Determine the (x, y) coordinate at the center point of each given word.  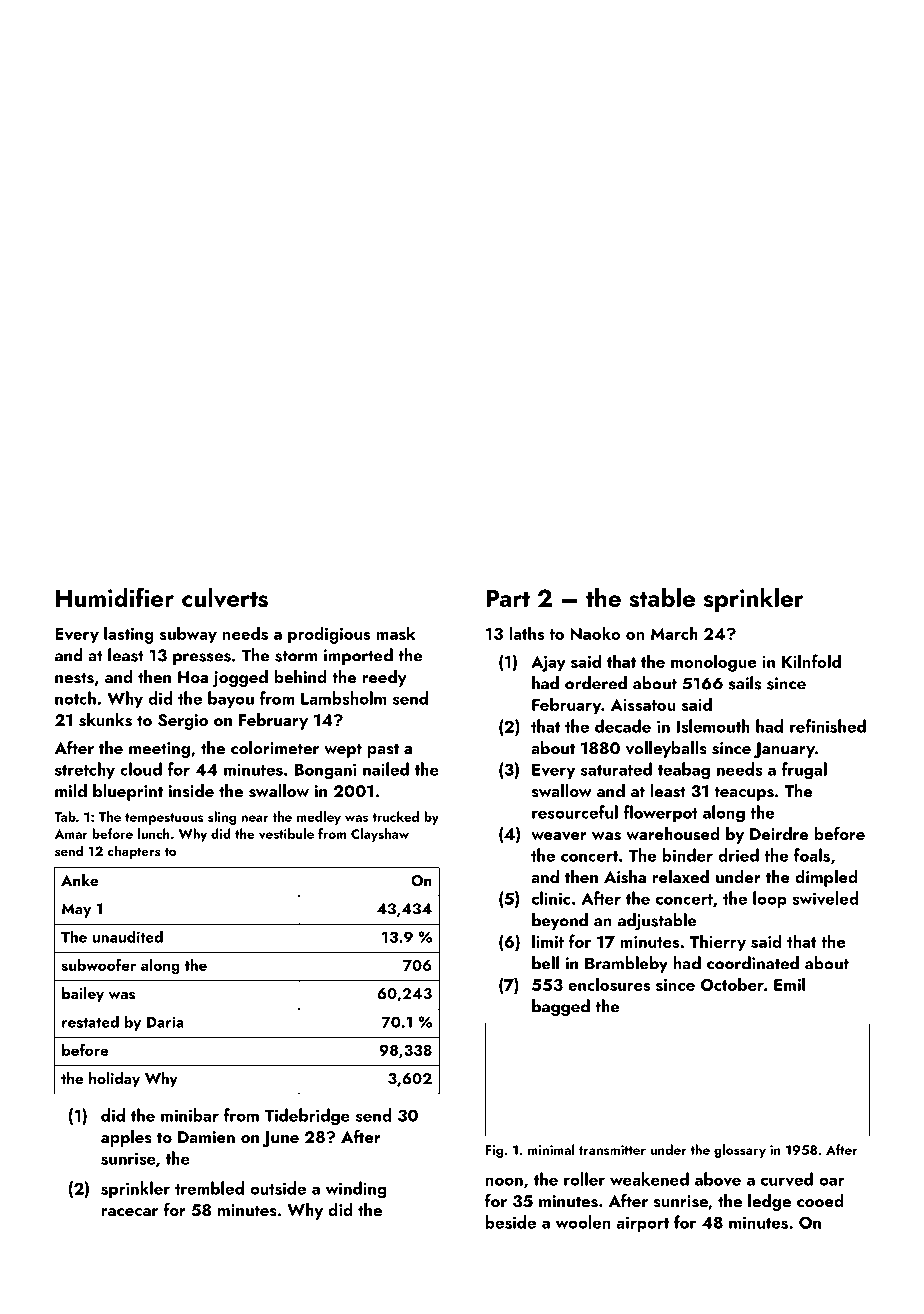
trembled (209, 1188)
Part (508, 598)
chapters (134, 852)
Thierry (718, 943)
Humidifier (115, 597)
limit (548, 941)
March (674, 633)
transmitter (612, 1150)
